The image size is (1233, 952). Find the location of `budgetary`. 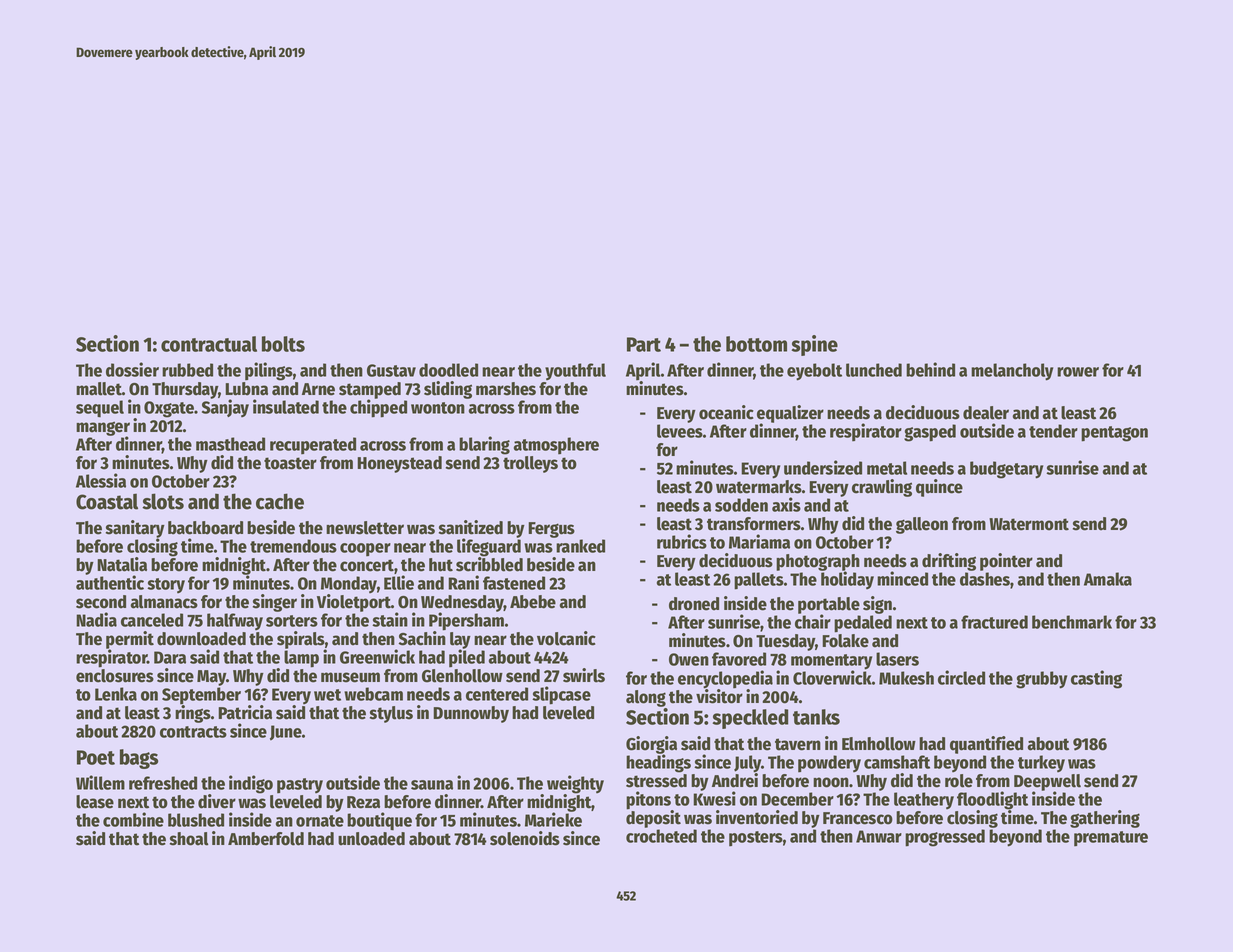

budgetary is located at coordinates (1006, 470).
